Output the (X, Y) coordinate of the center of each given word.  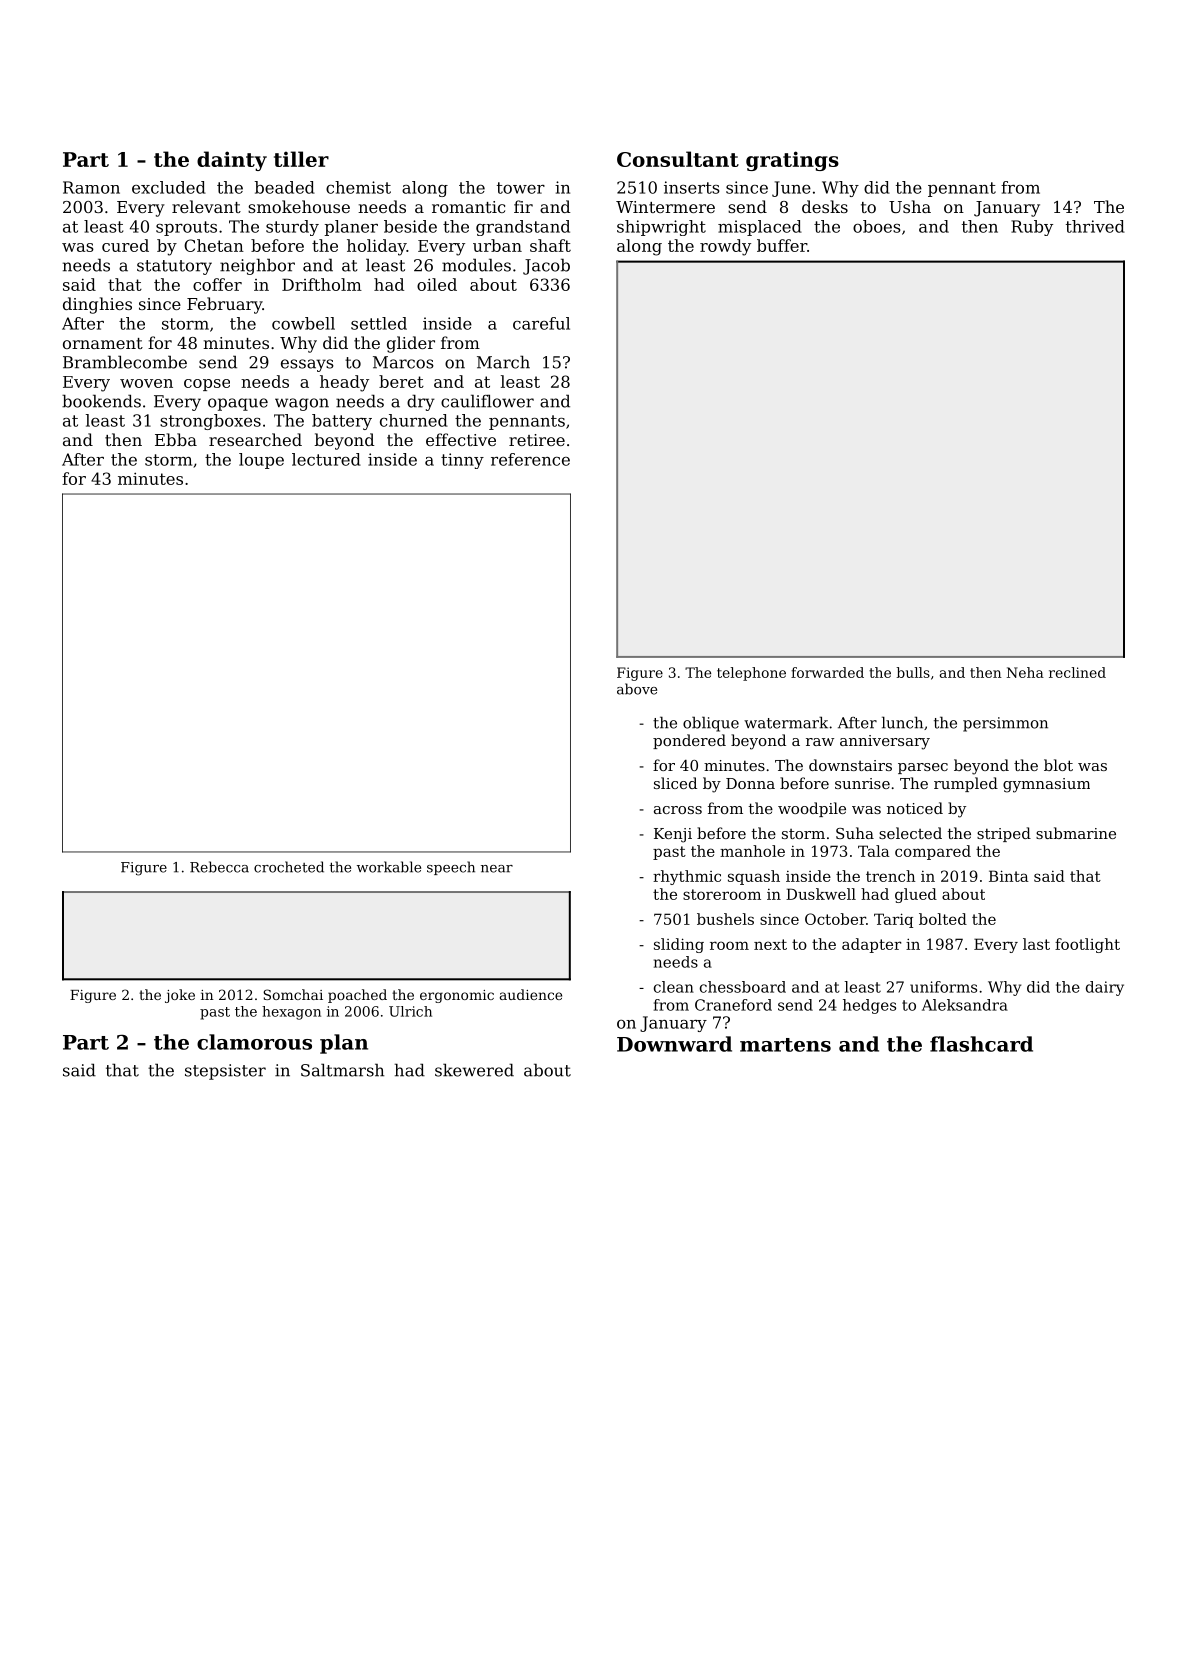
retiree (537, 440)
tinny (462, 461)
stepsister (225, 1072)
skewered (474, 1070)
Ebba (176, 439)
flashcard (981, 1044)
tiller (301, 159)
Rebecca (219, 867)
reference (530, 459)
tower (521, 188)
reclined (1077, 672)
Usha (910, 206)
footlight (1087, 945)
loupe (261, 461)
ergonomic (457, 996)
